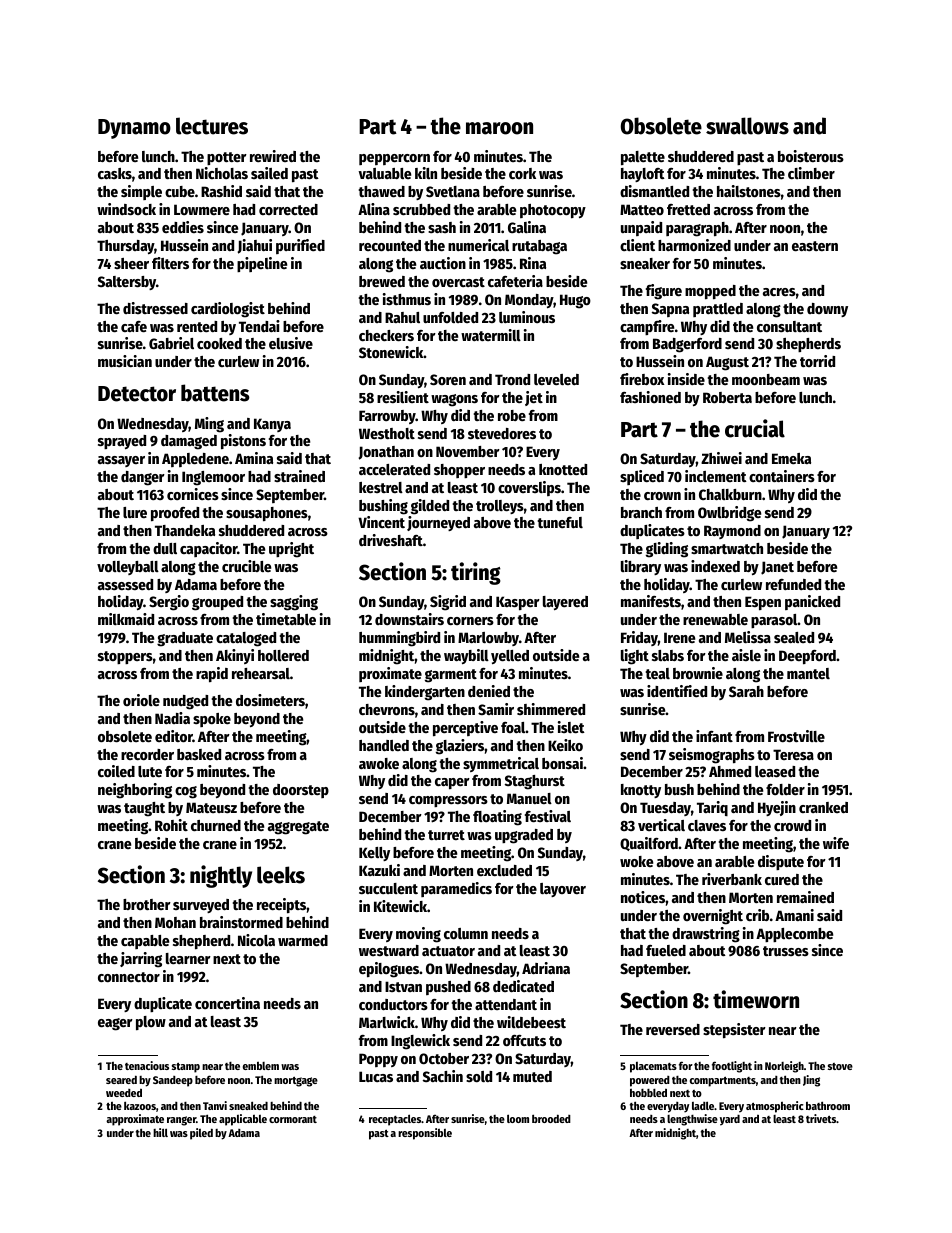 The image size is (952, 1233). What do you see at coordinates (160, 1132) in the screenshot?
I see `hill` at bounding box center [160, 1132].
